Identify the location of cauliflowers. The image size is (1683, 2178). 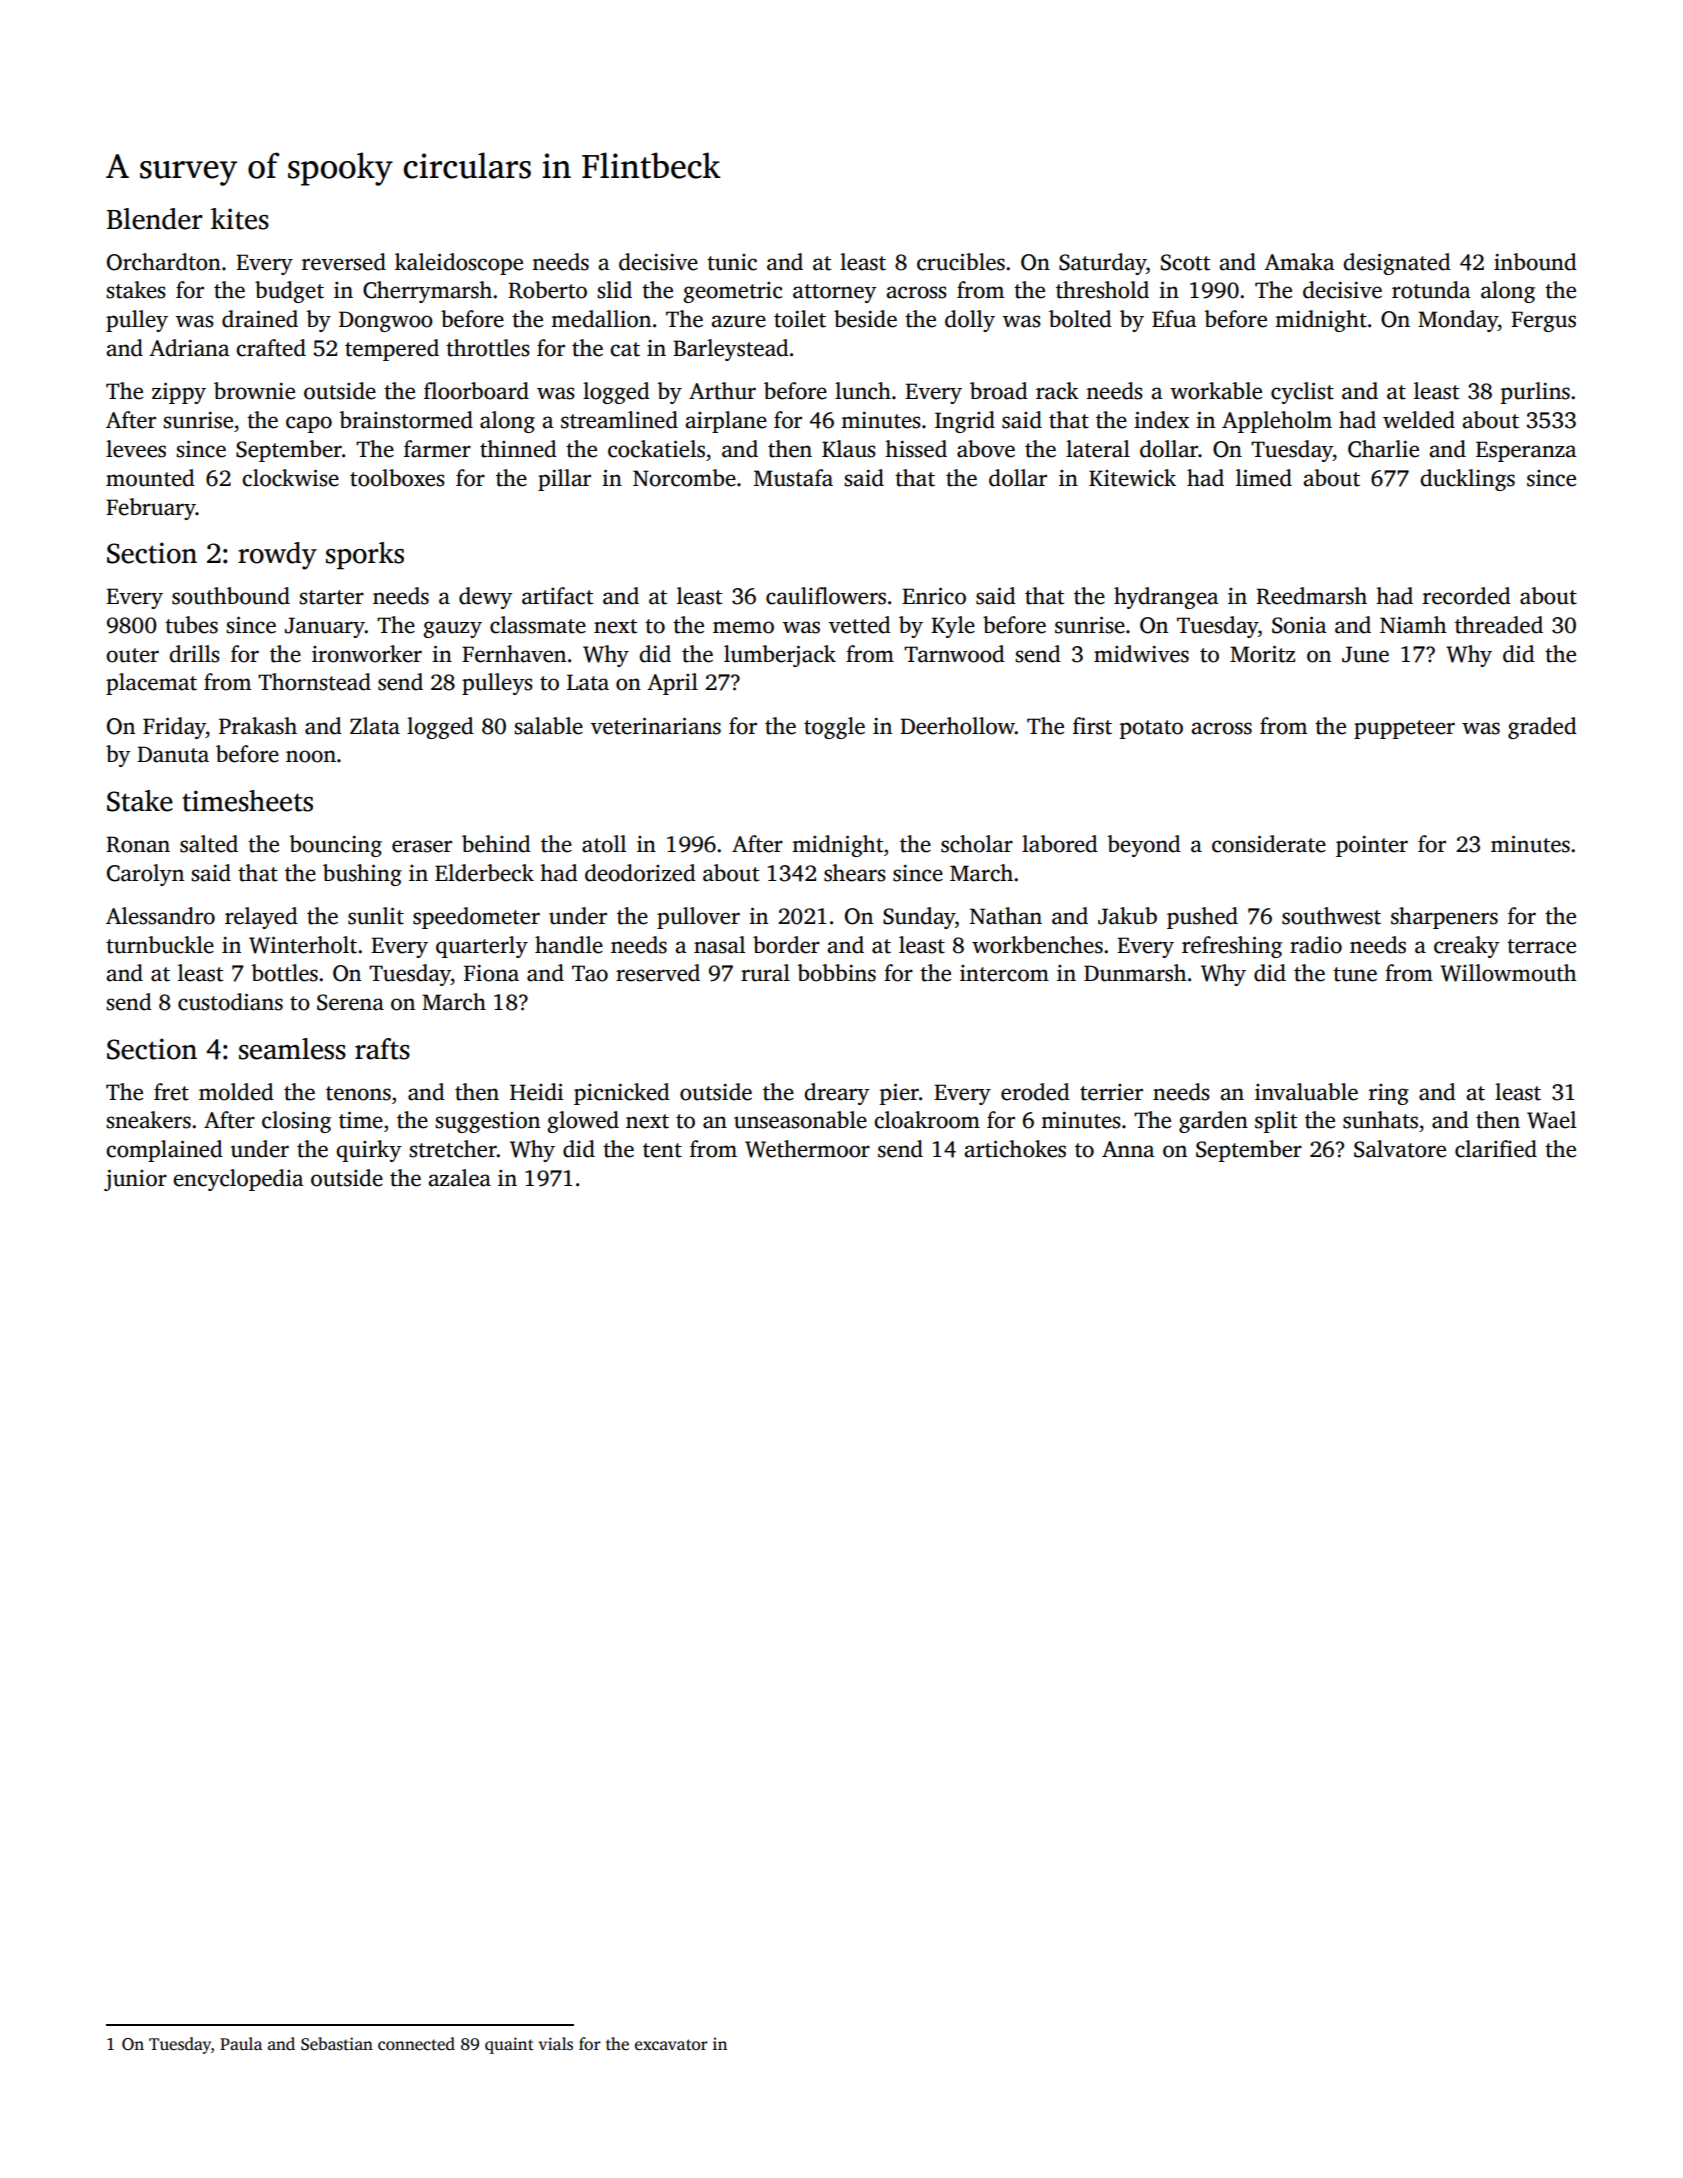
(826, 596).
